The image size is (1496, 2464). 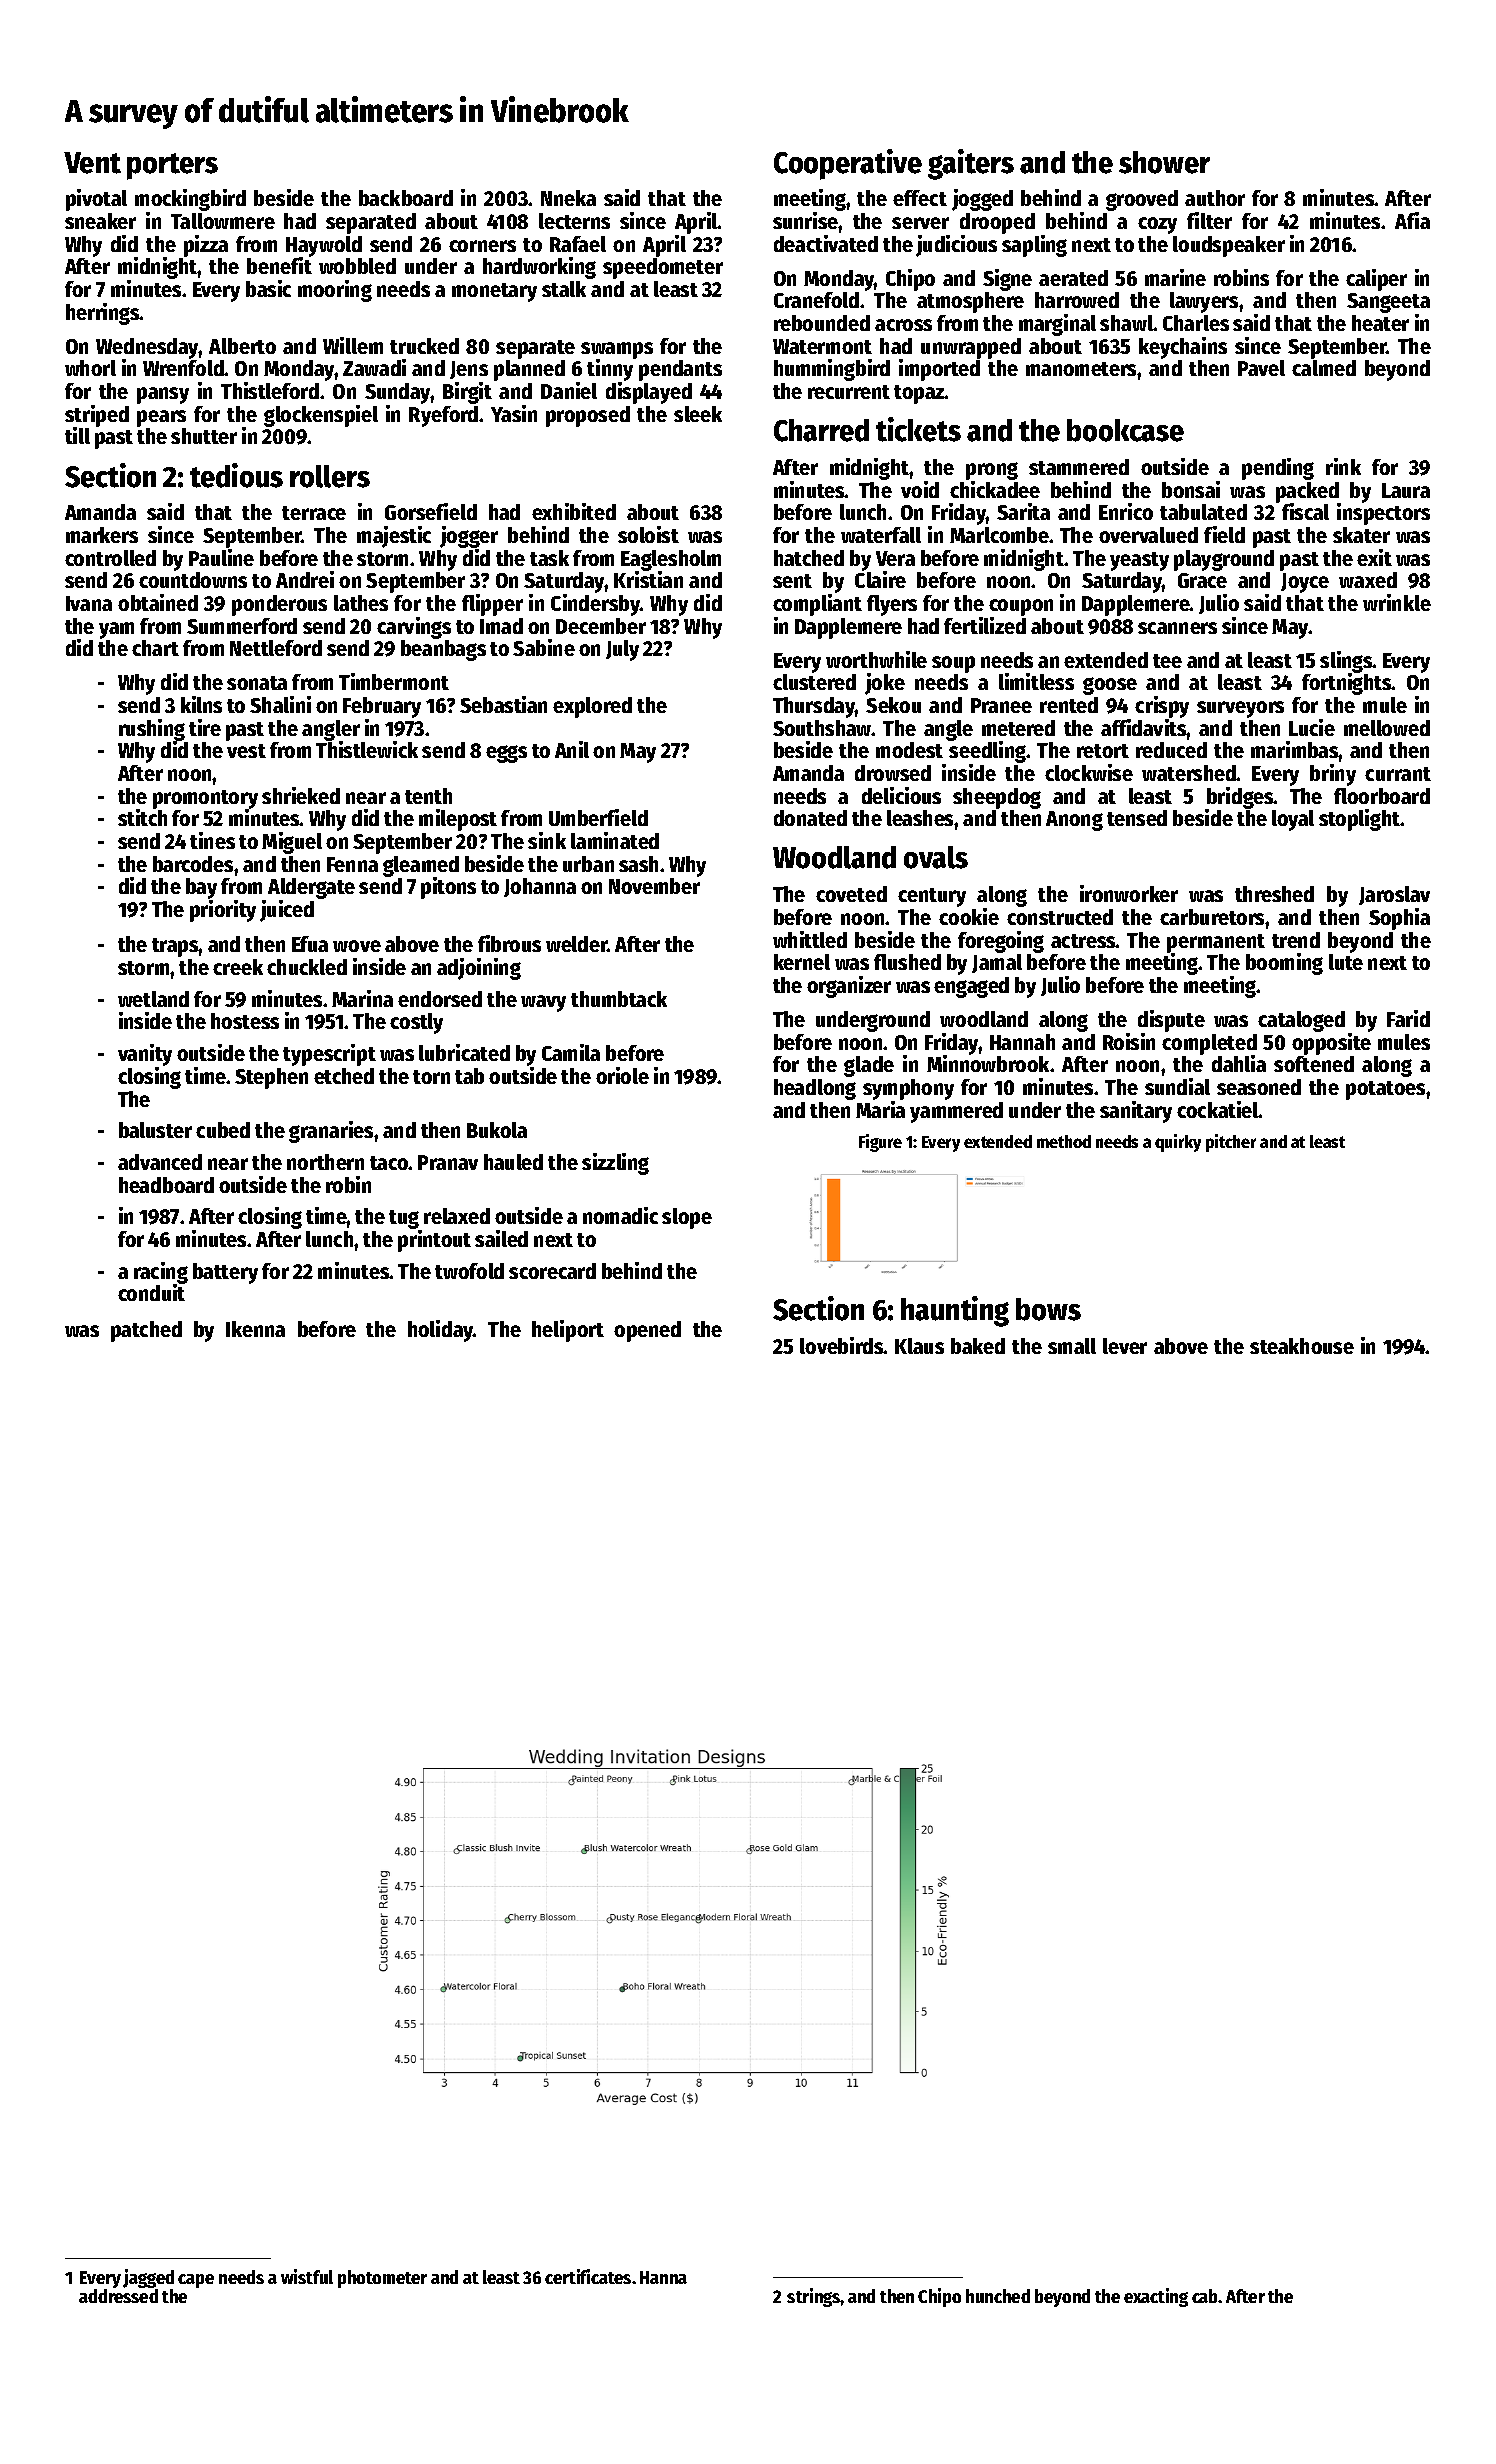 What do you see at coordinates (255, 1329) in the screenshot?
I see `Ikenna` at bounding box center [255, 1329].
